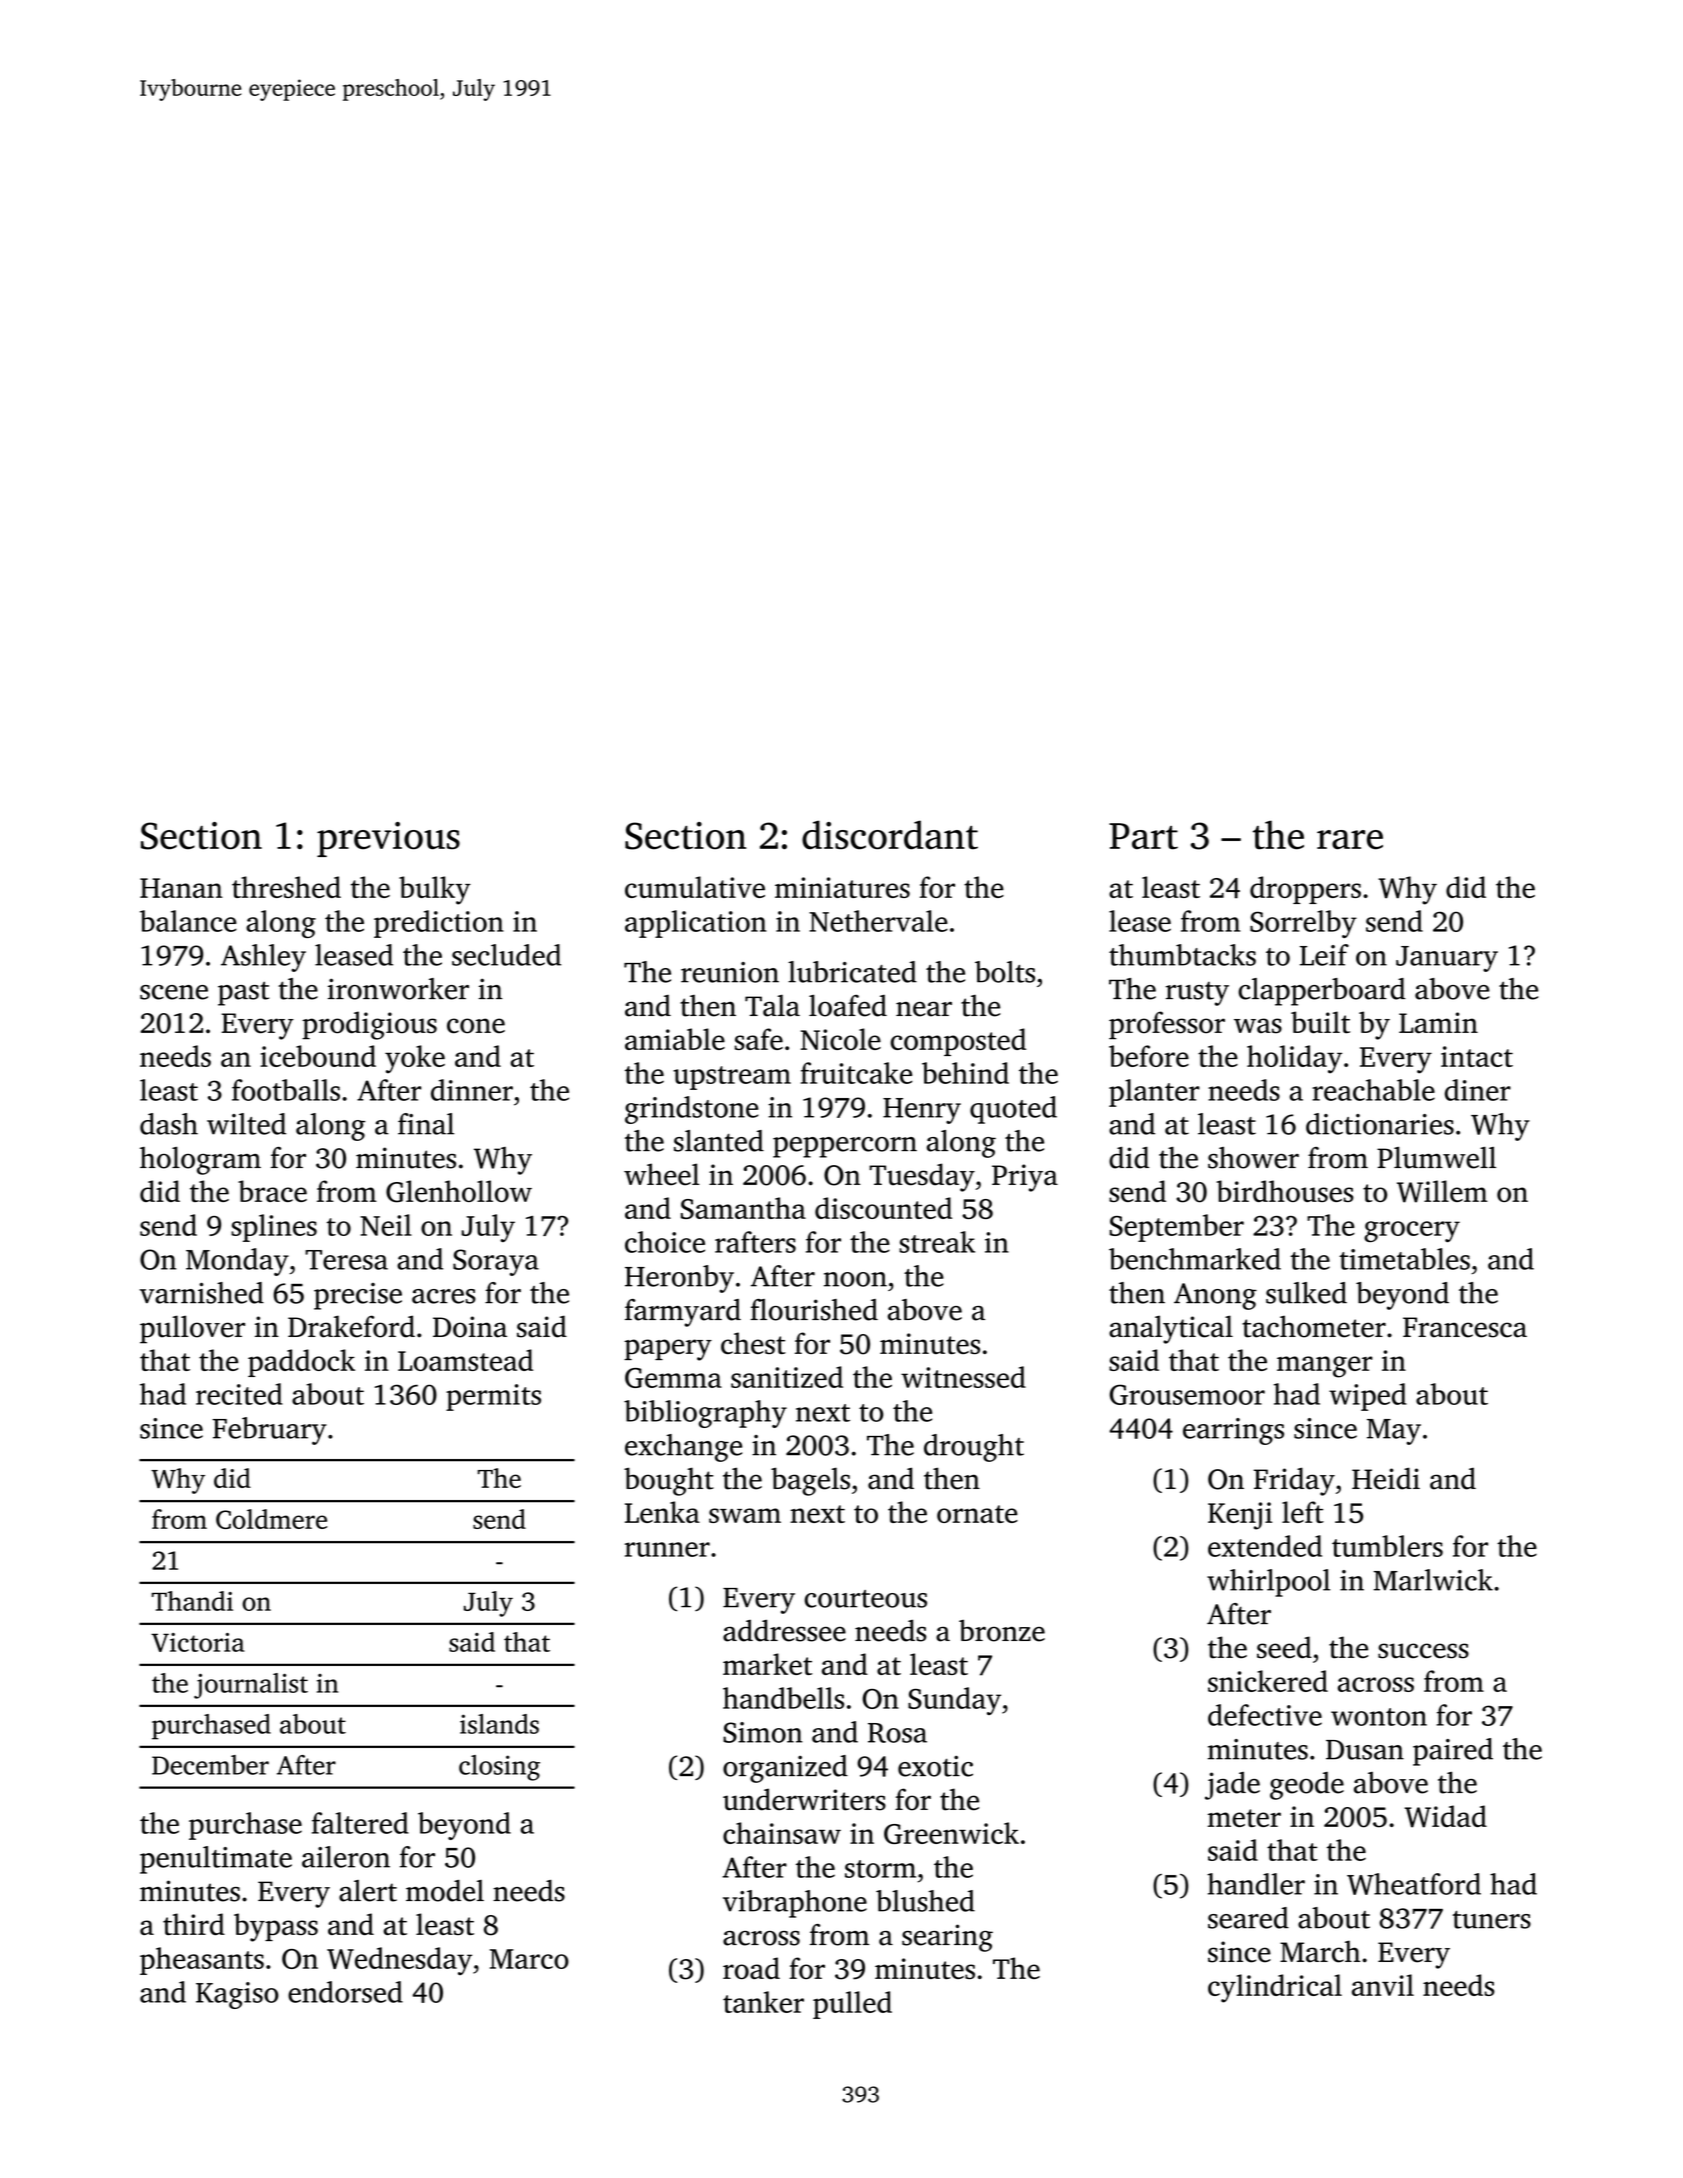  What do you see at coordinates (1256, 1884) in the document?
I see `handler` at bounding box center [1256, 1884].
